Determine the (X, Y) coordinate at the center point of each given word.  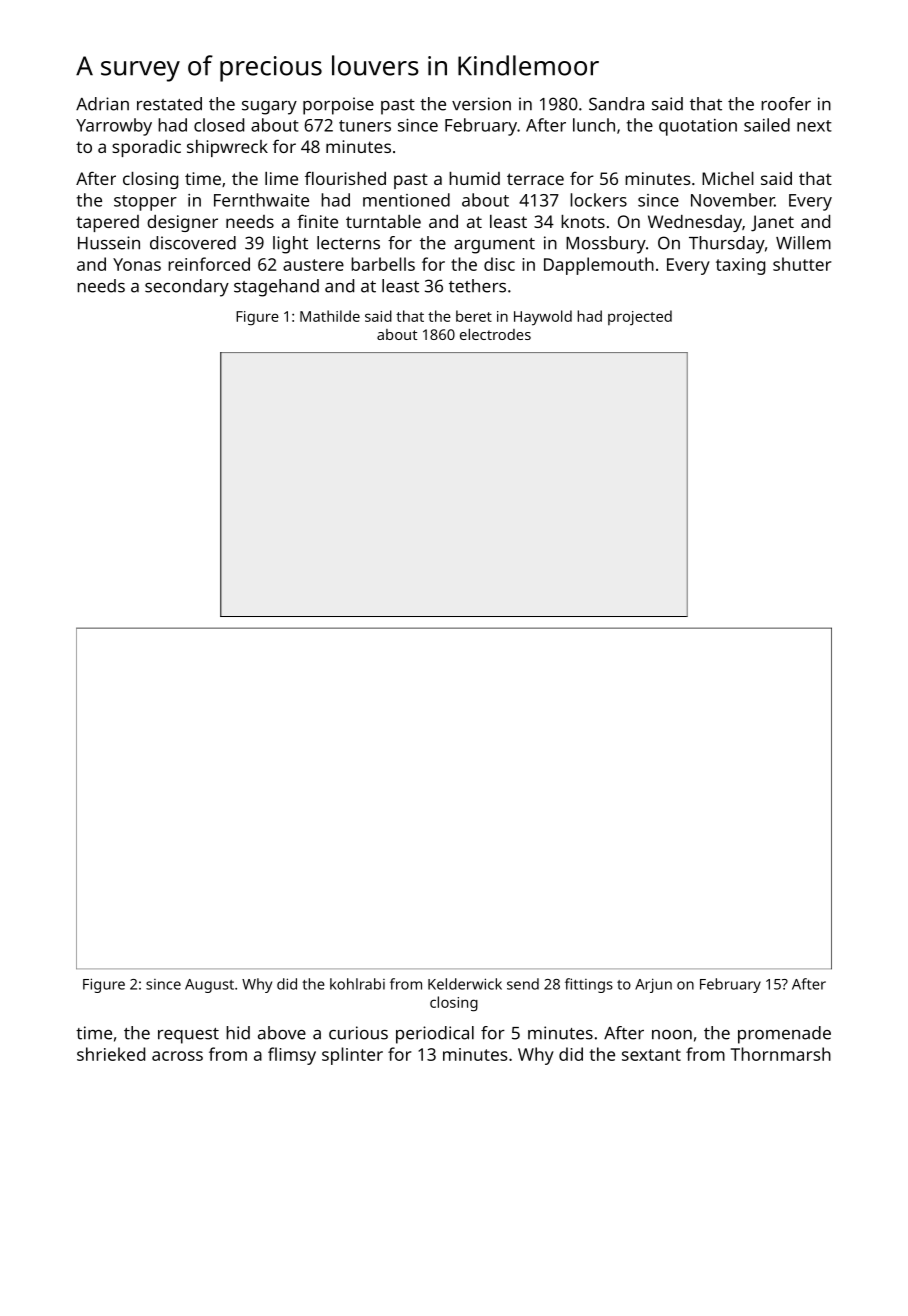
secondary (187, 288)
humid (474, 178)
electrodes (495, 334)
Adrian (102, 104)
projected (640, 317)
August (209, 986)
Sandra (616, 104)
